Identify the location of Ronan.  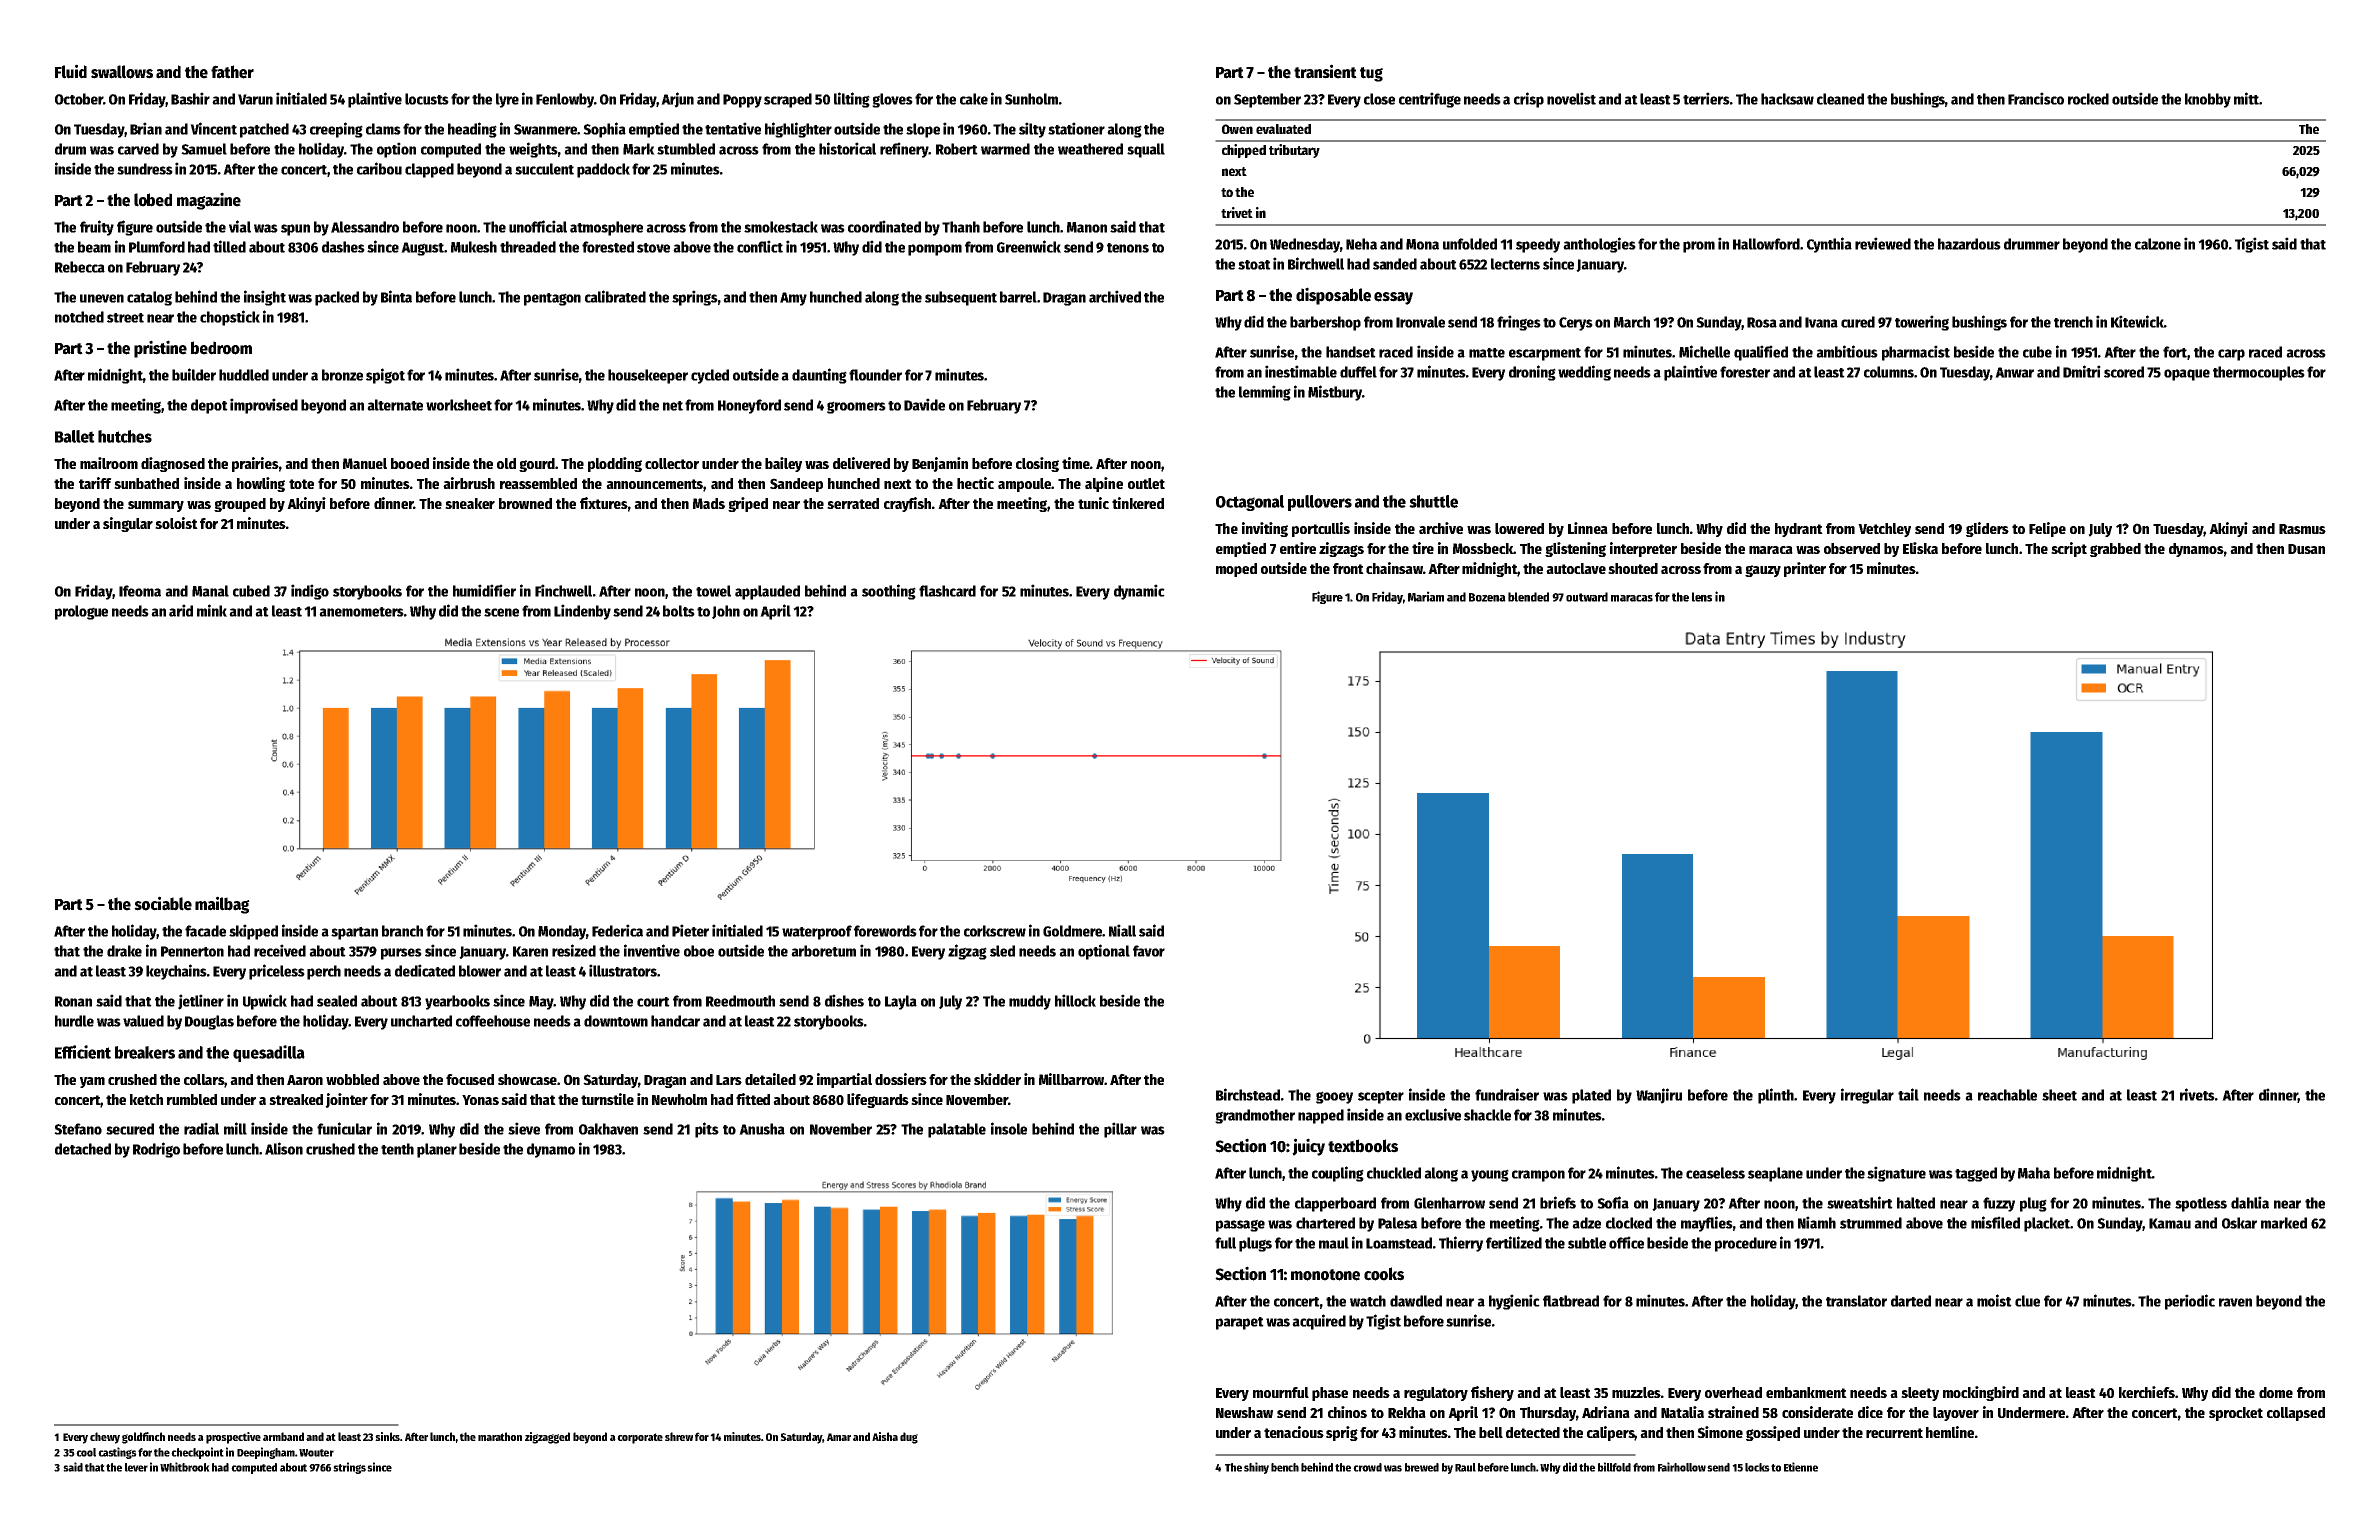
(73, 1001).
